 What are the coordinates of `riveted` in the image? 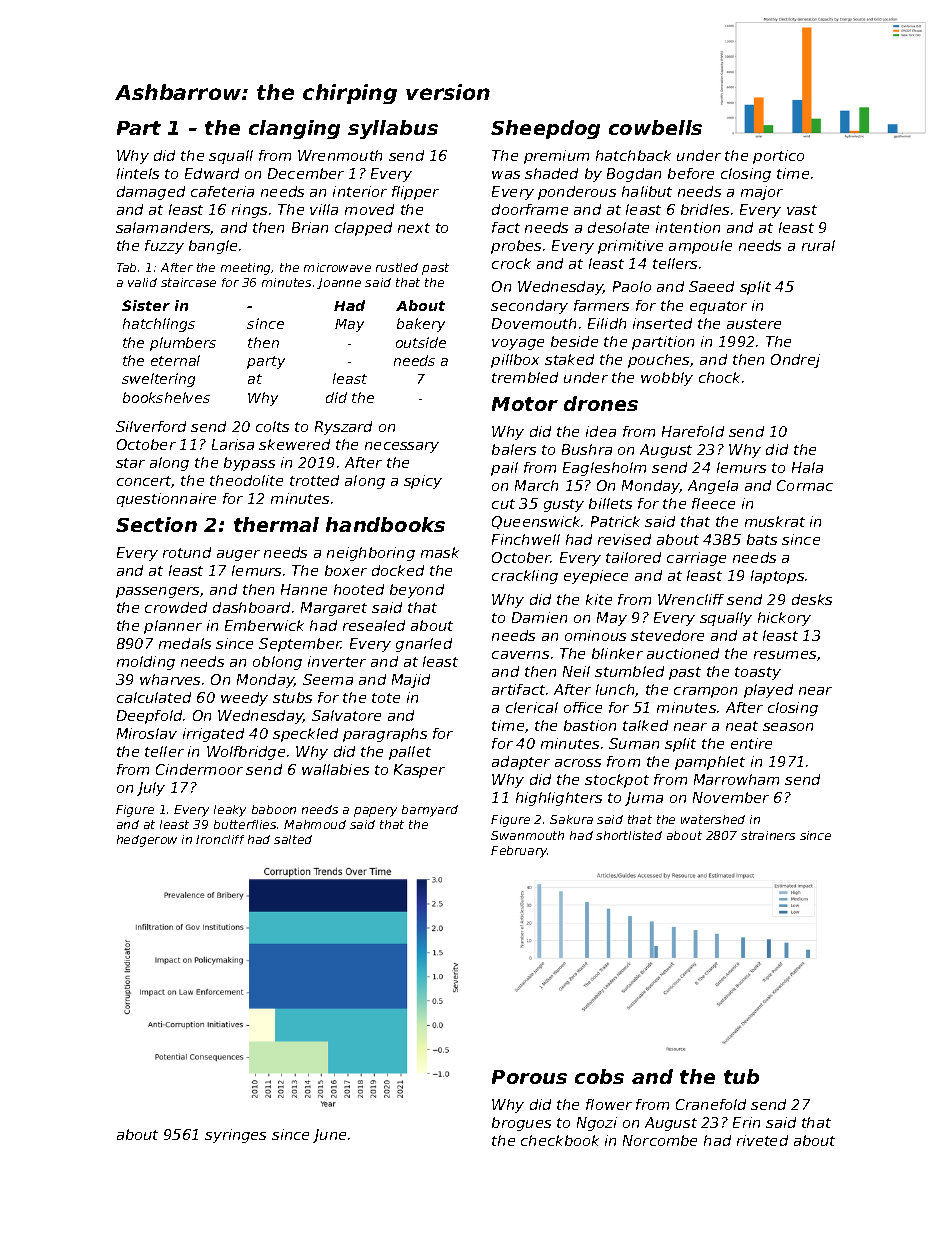 It's located at (762, 1140).
